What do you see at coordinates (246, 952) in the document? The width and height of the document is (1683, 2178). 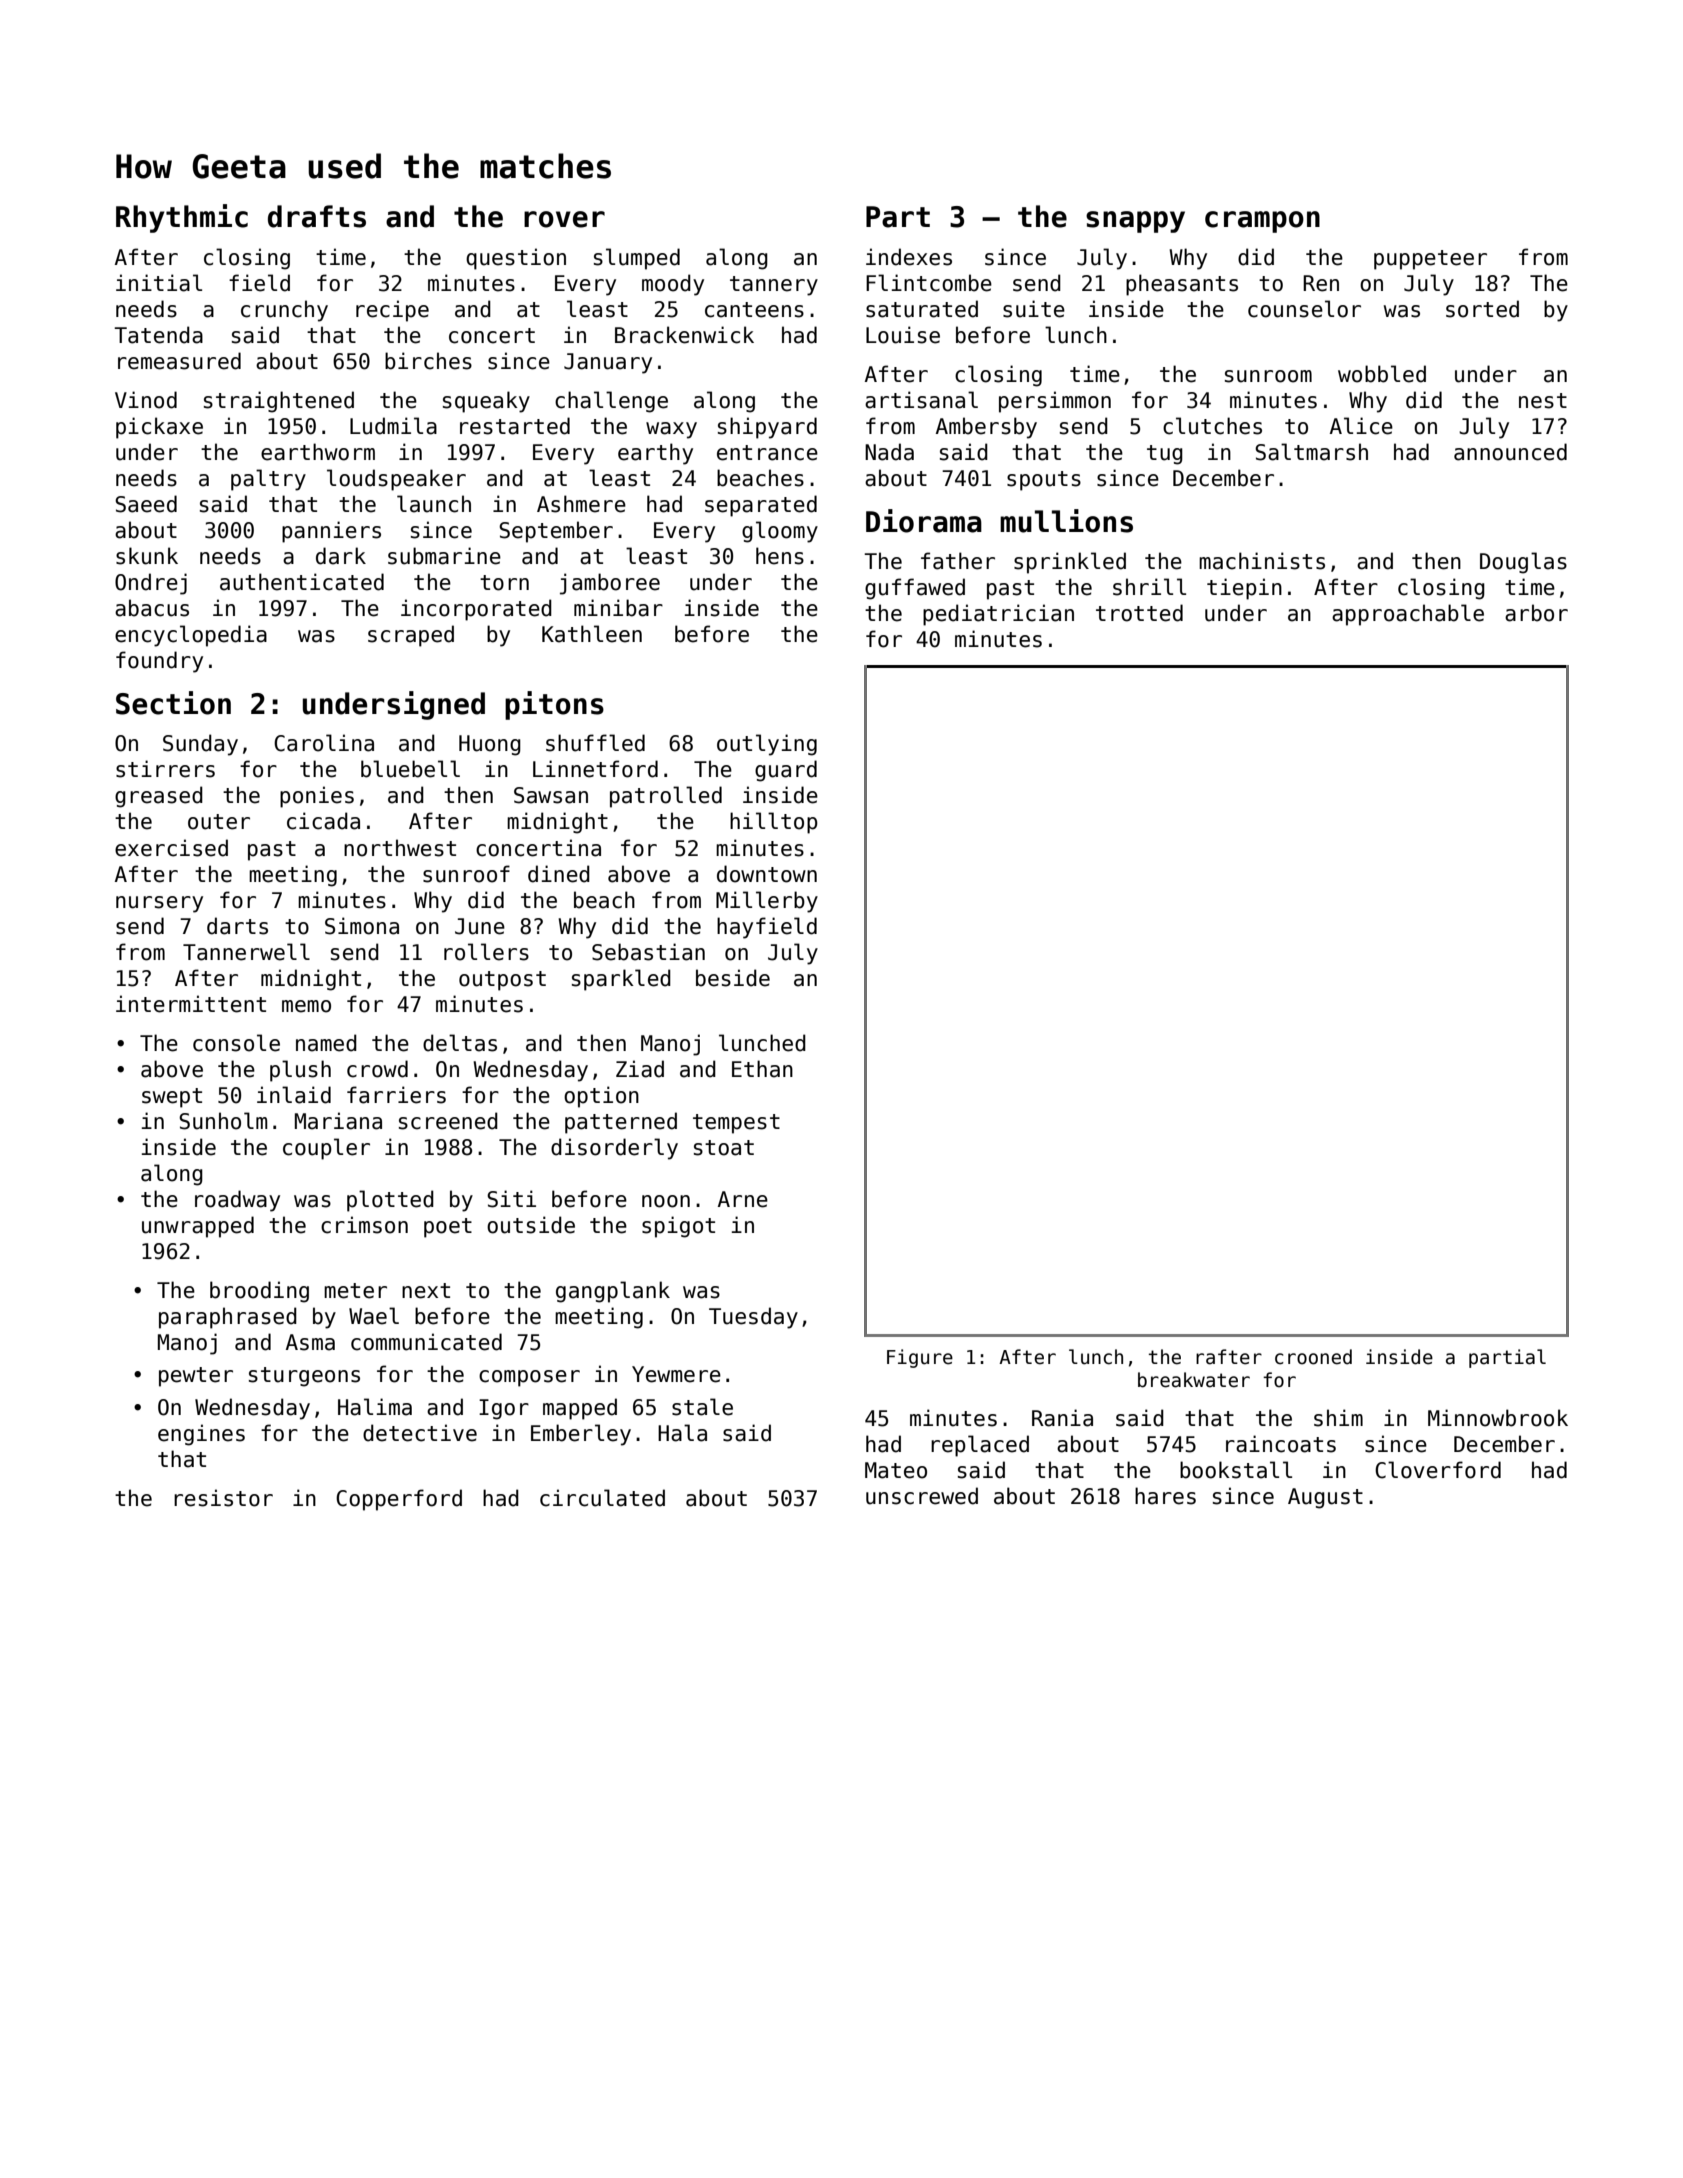 I see `Tannerwell` at bounding box center [246, 952].
